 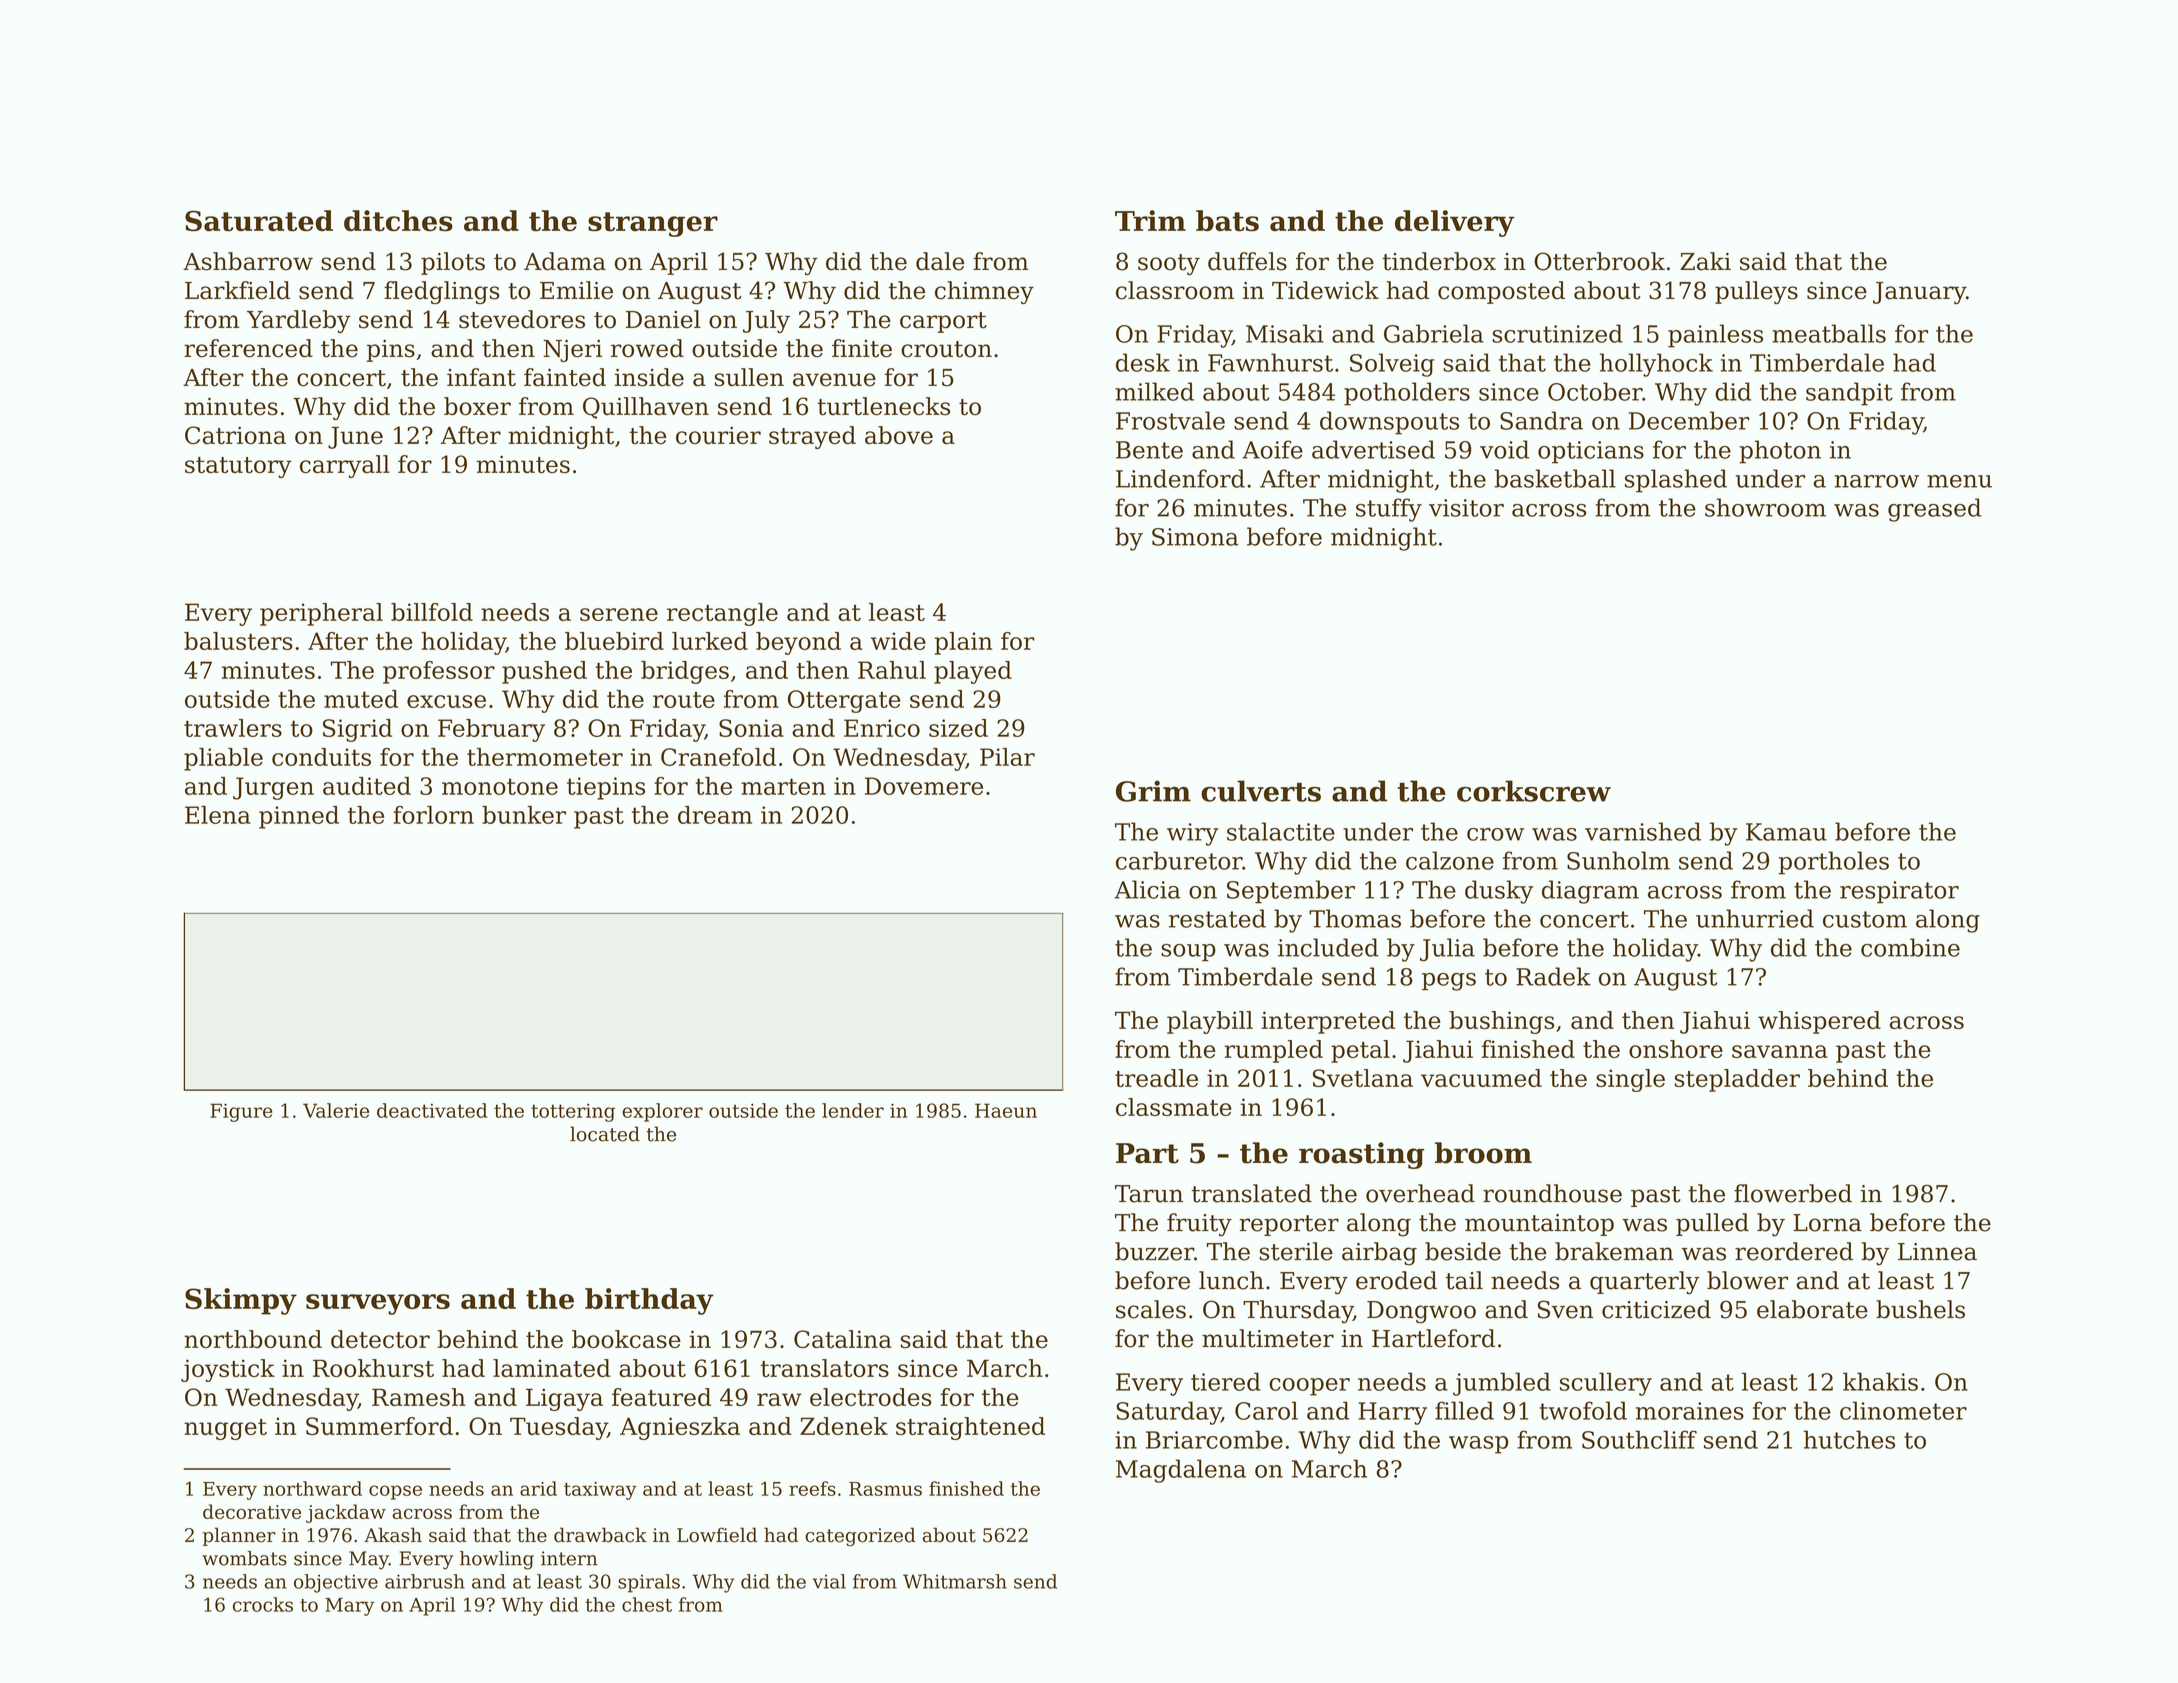 I want to click on sooty, so click(x=1169, y=264).
